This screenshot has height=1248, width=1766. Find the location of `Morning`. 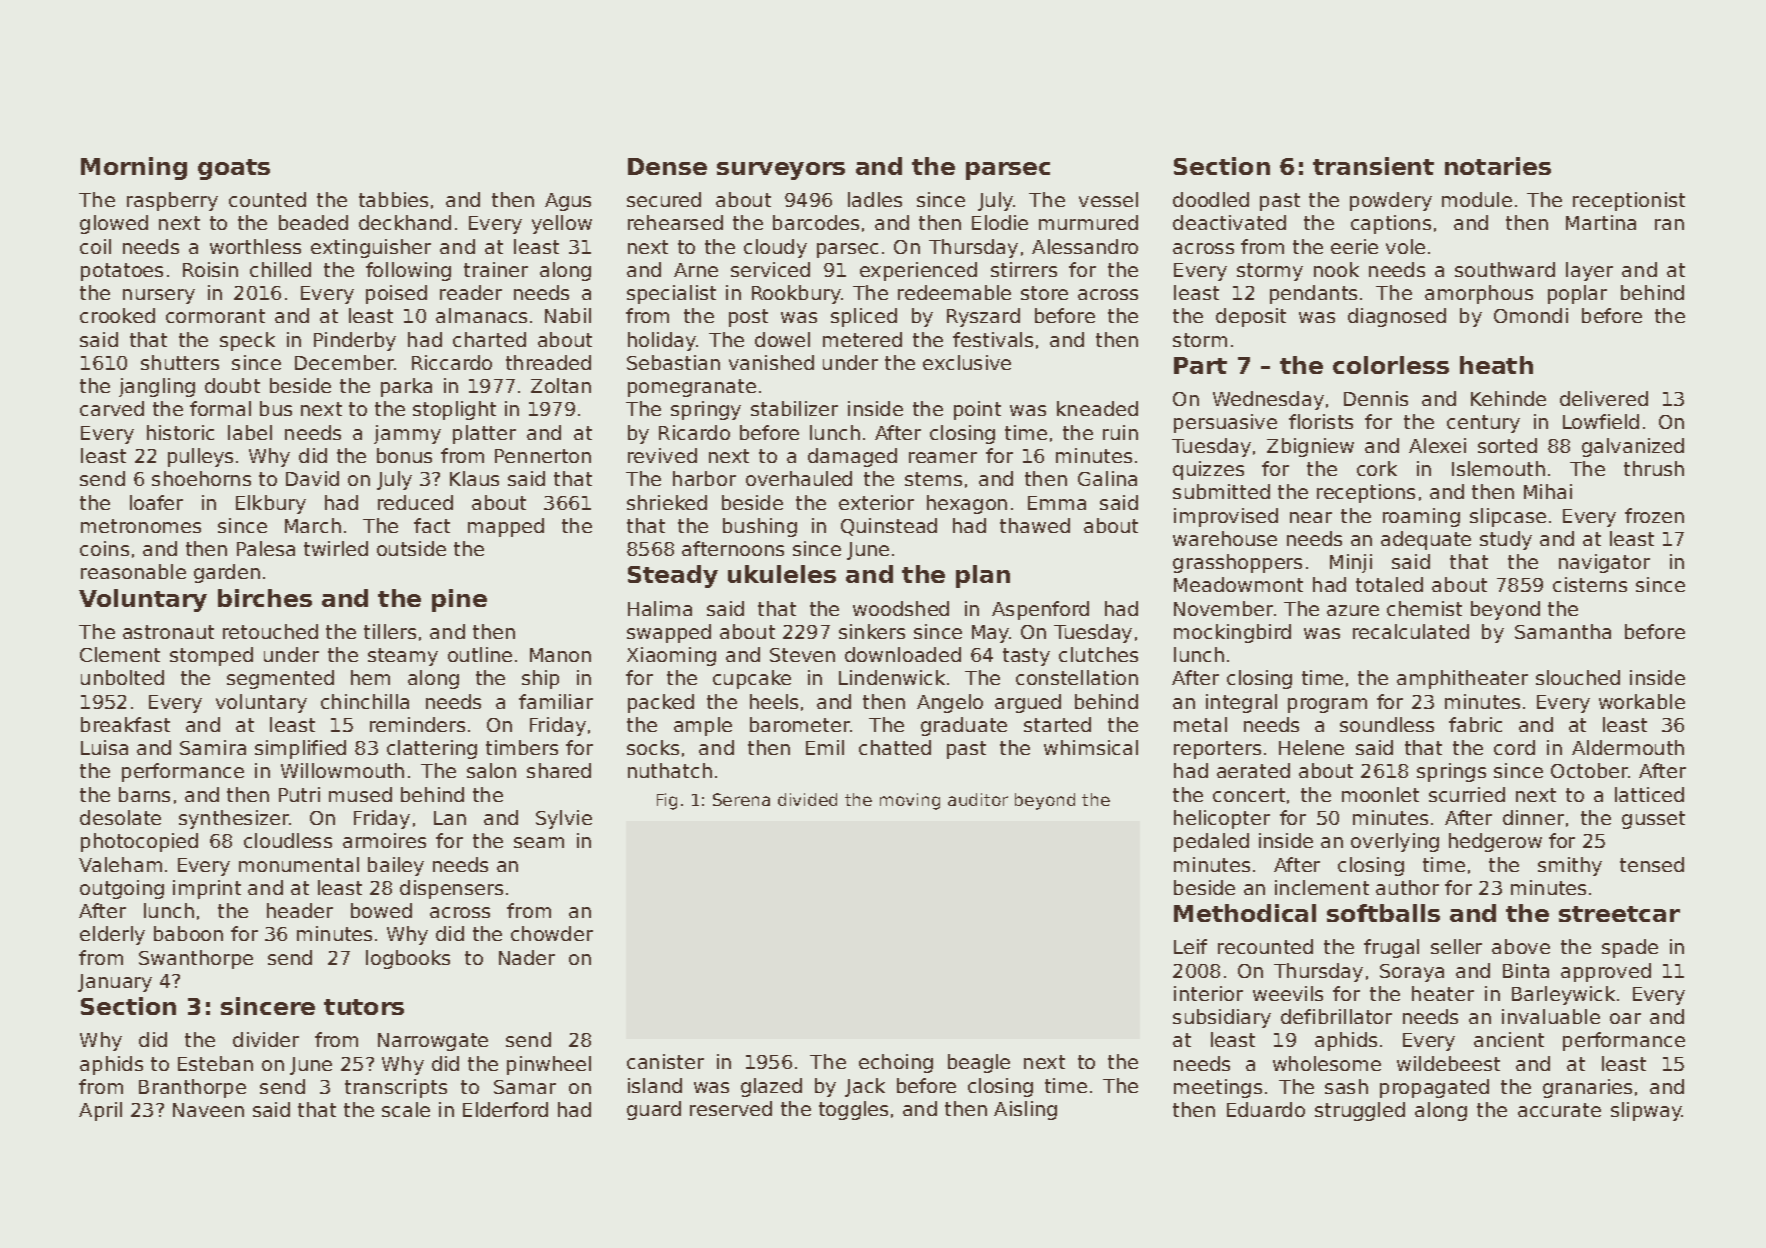

Morning is located at coordinates (134, 168).
